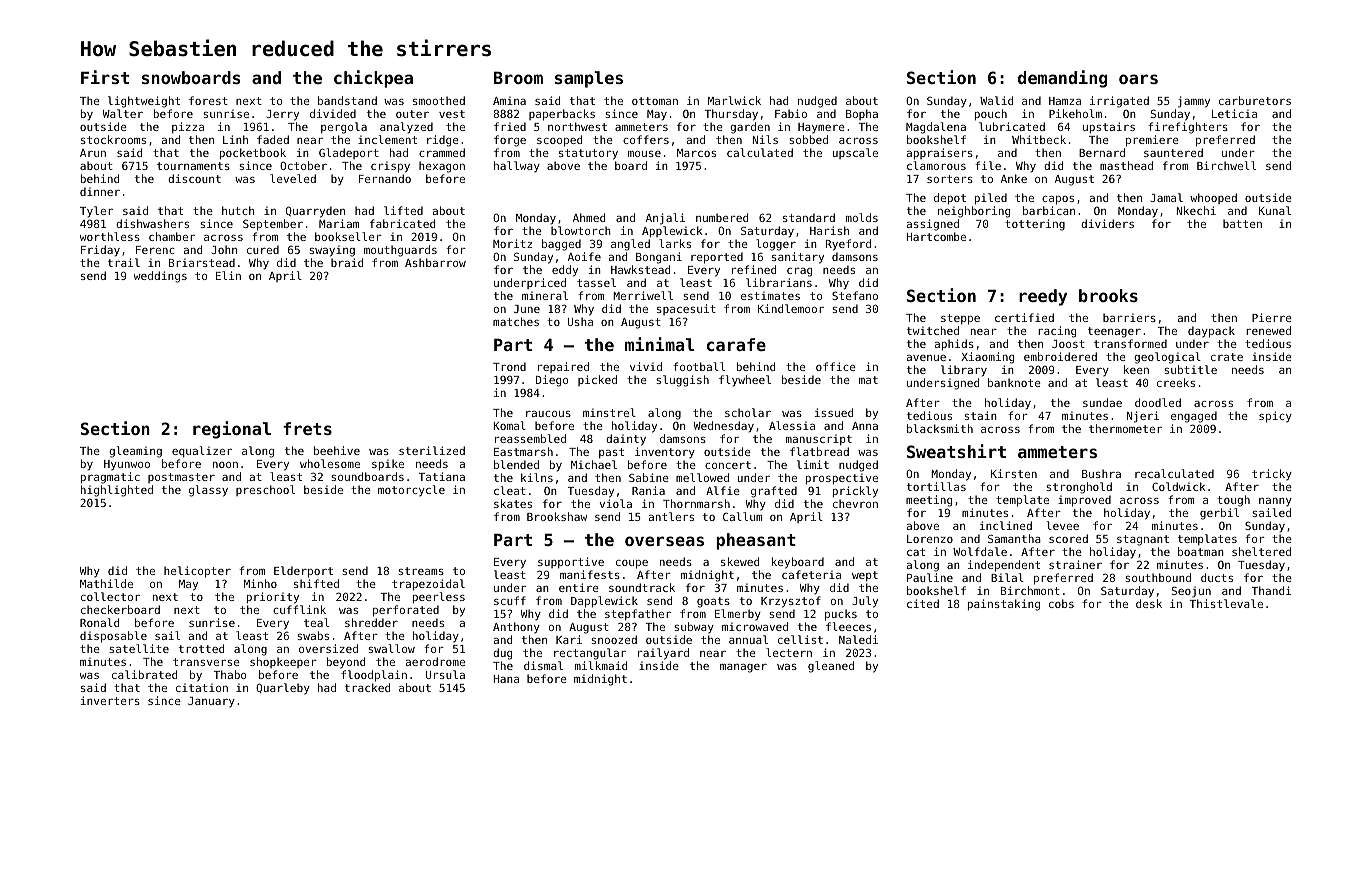 The height and width of the screenshot is (887, 1372). I want to click on equalizer, so click(202, 452).
